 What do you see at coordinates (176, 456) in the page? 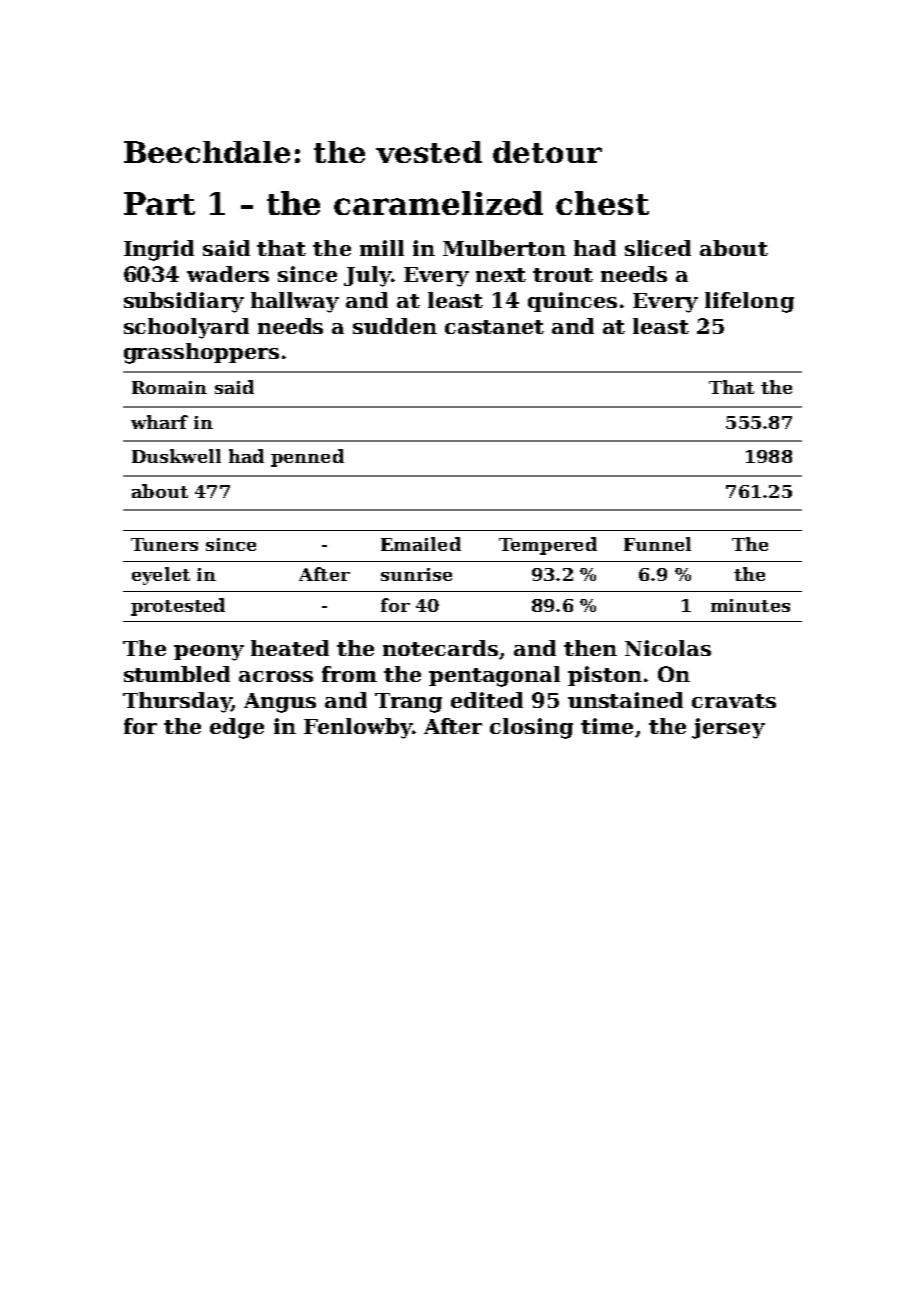
I see `Duskwell` at bounding box center [176, 456].
